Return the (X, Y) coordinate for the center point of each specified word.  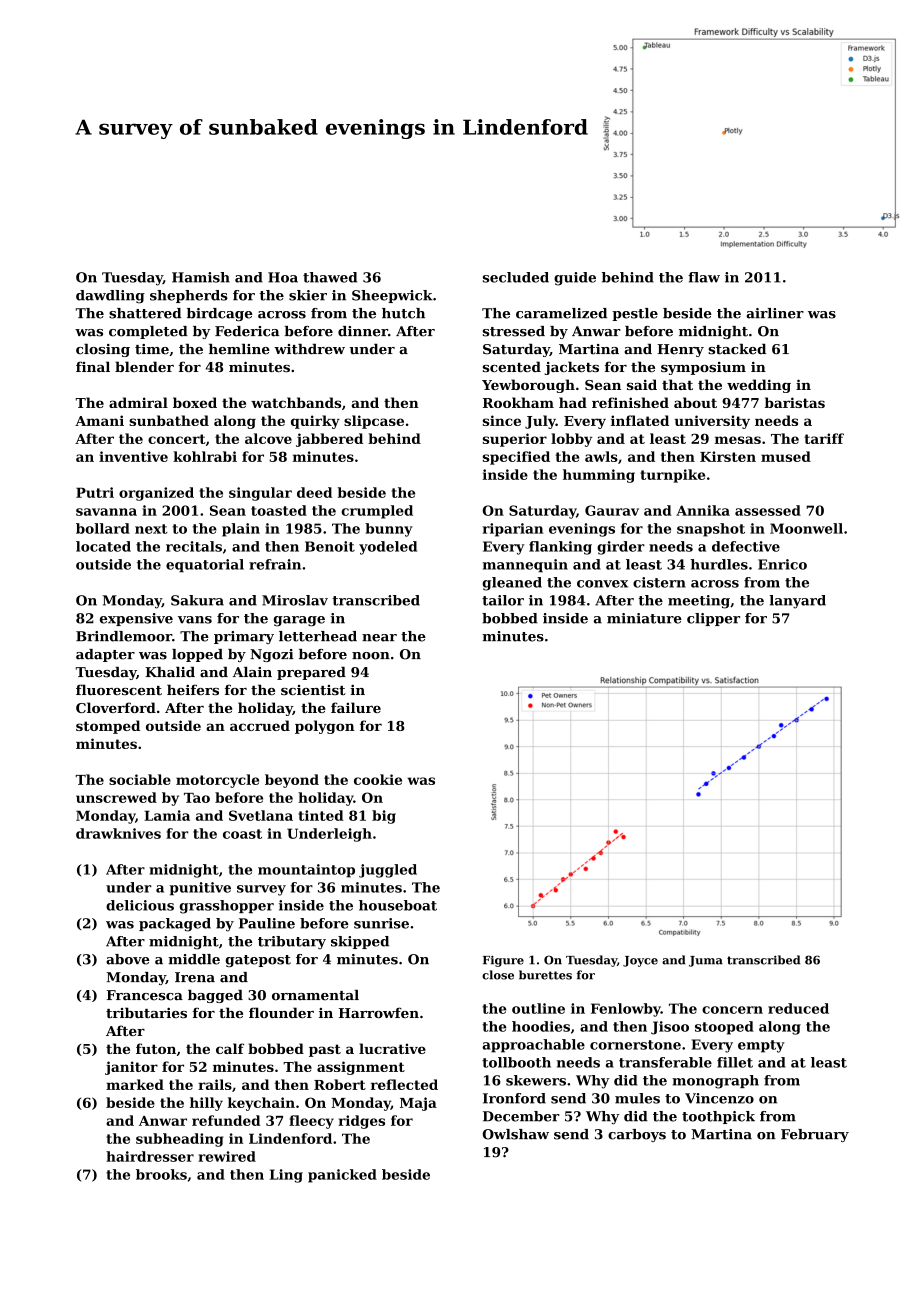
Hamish (201, 277)
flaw (704, 277)
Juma (706, 961)
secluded (516, 277)
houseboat (398, 905)
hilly (206, 1104)
